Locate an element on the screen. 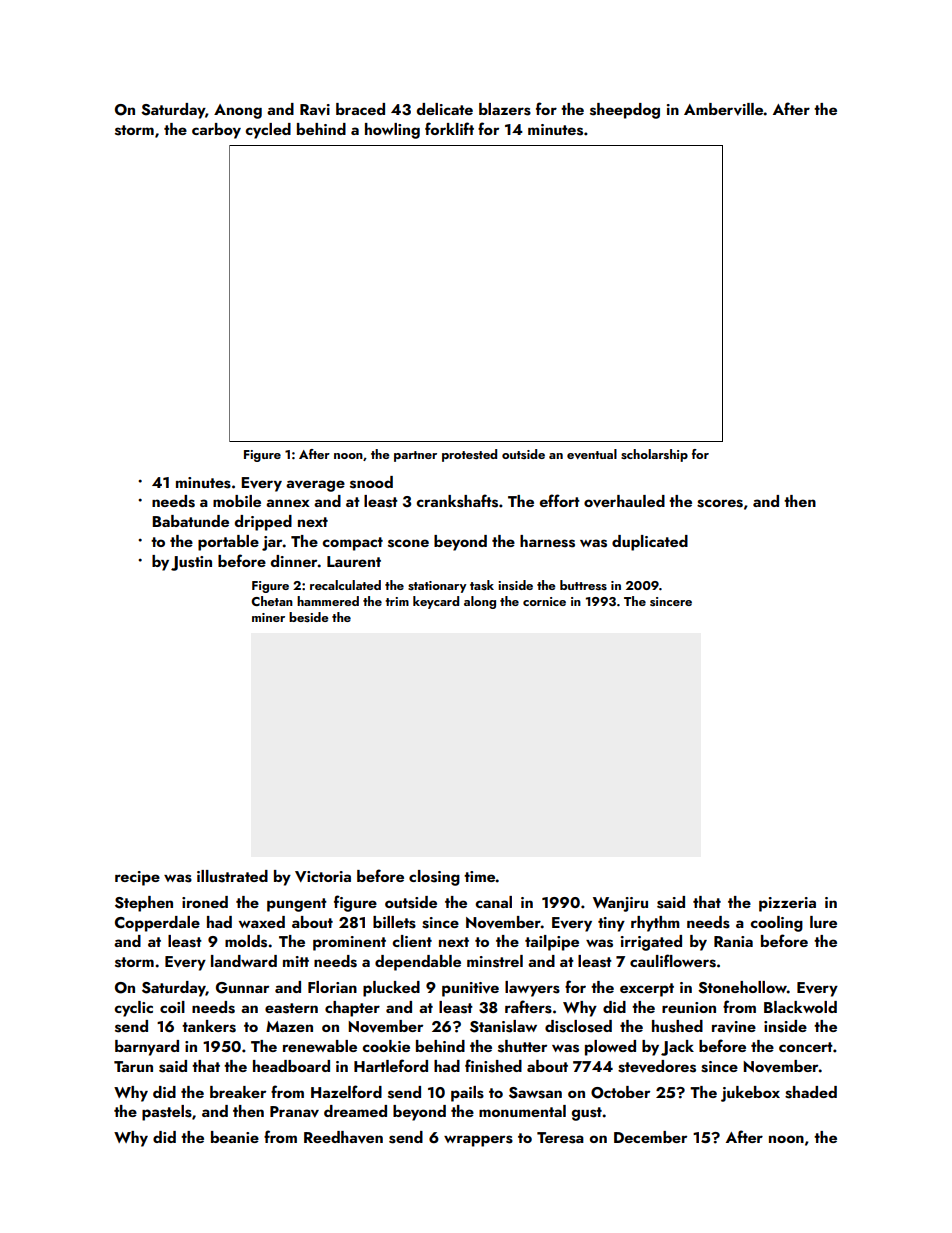  Amberville is located at coordinates (724, 109).
